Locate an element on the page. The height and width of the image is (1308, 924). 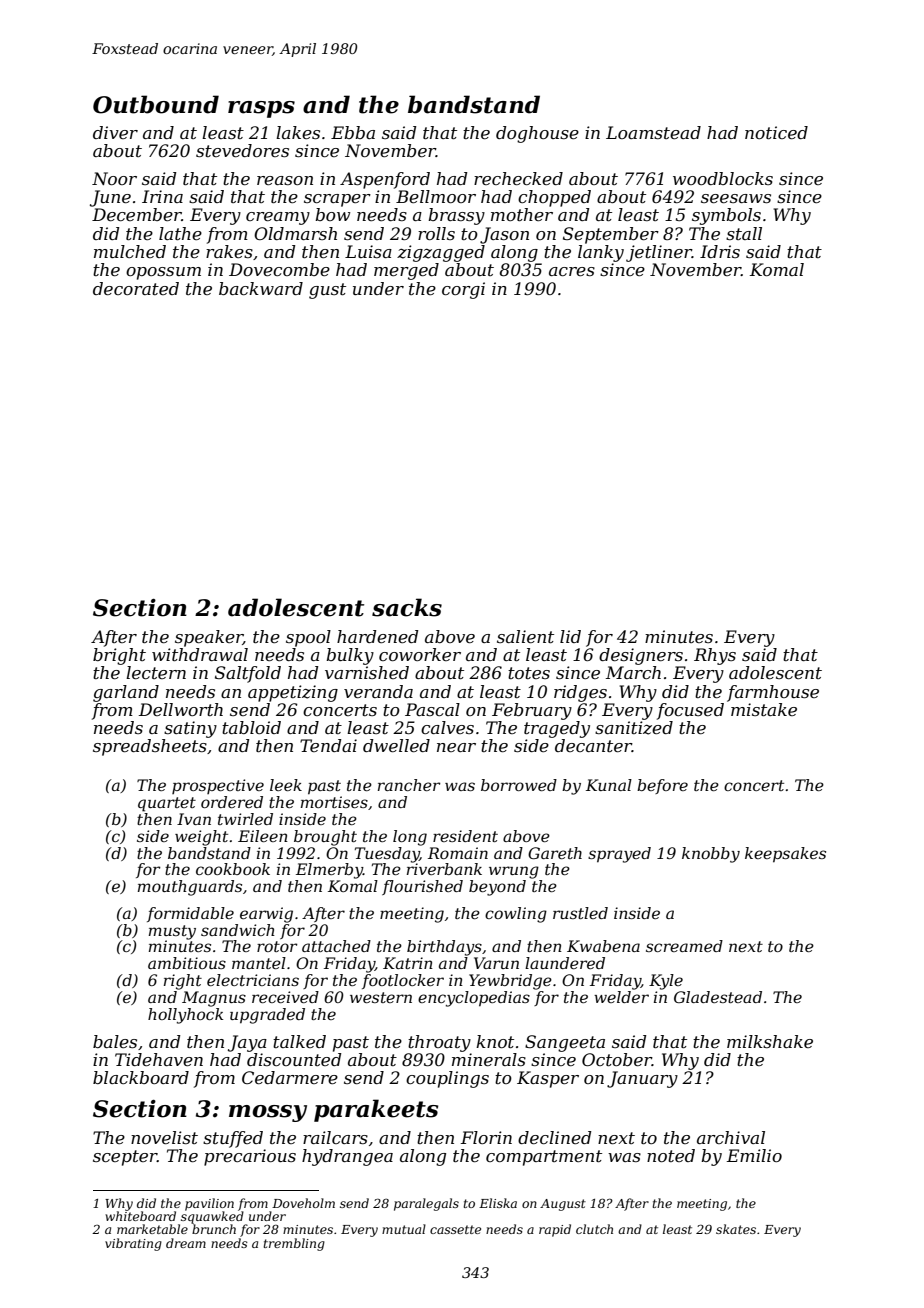
Ebba is located at coordinates (353, 132).
